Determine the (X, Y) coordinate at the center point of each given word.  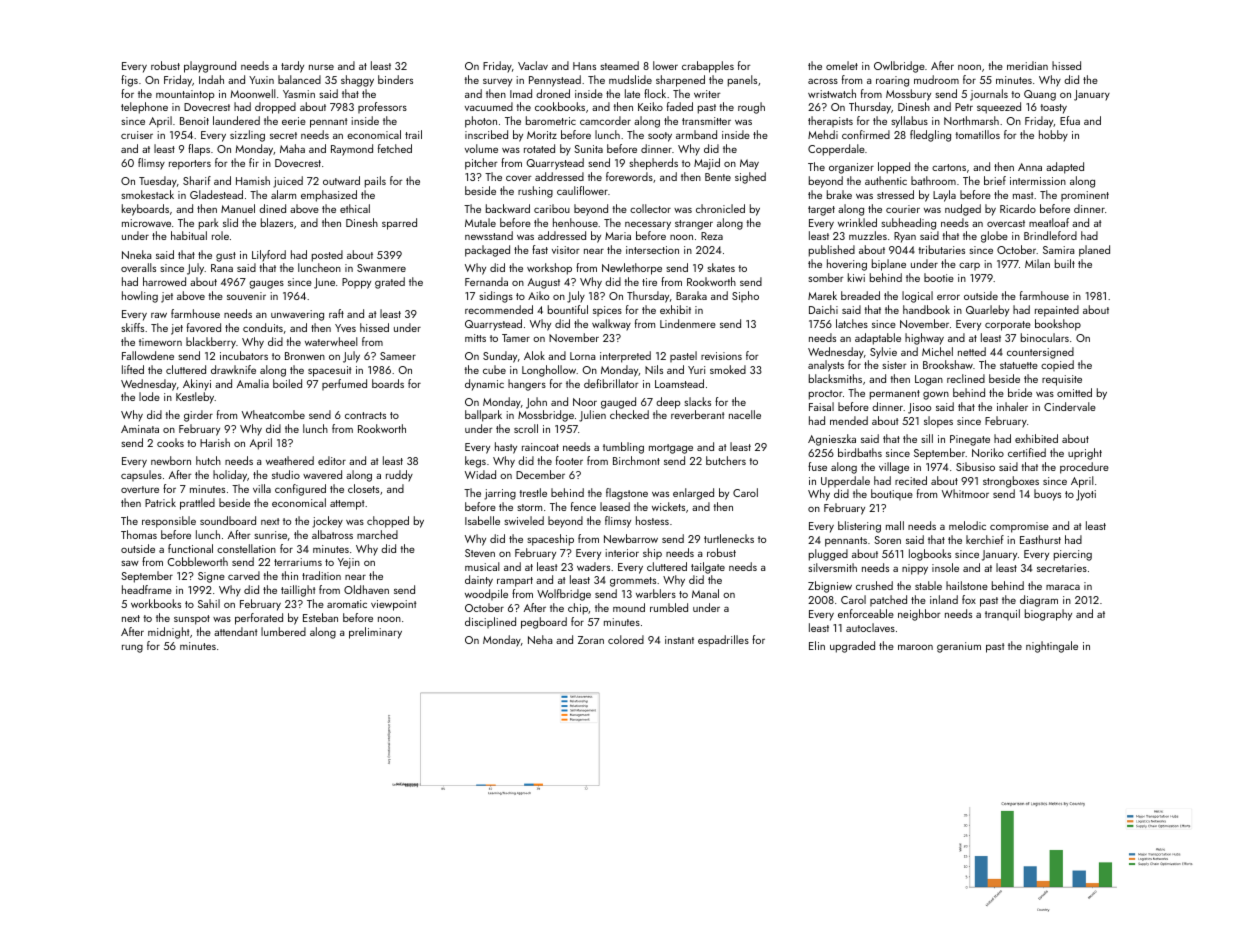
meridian (1027, 65)
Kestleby (195, 398)
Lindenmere (688, 323)
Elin (817, 645)
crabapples (708, 67)
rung (132, 648)
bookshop (1058, 325)
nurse (321, 67)
